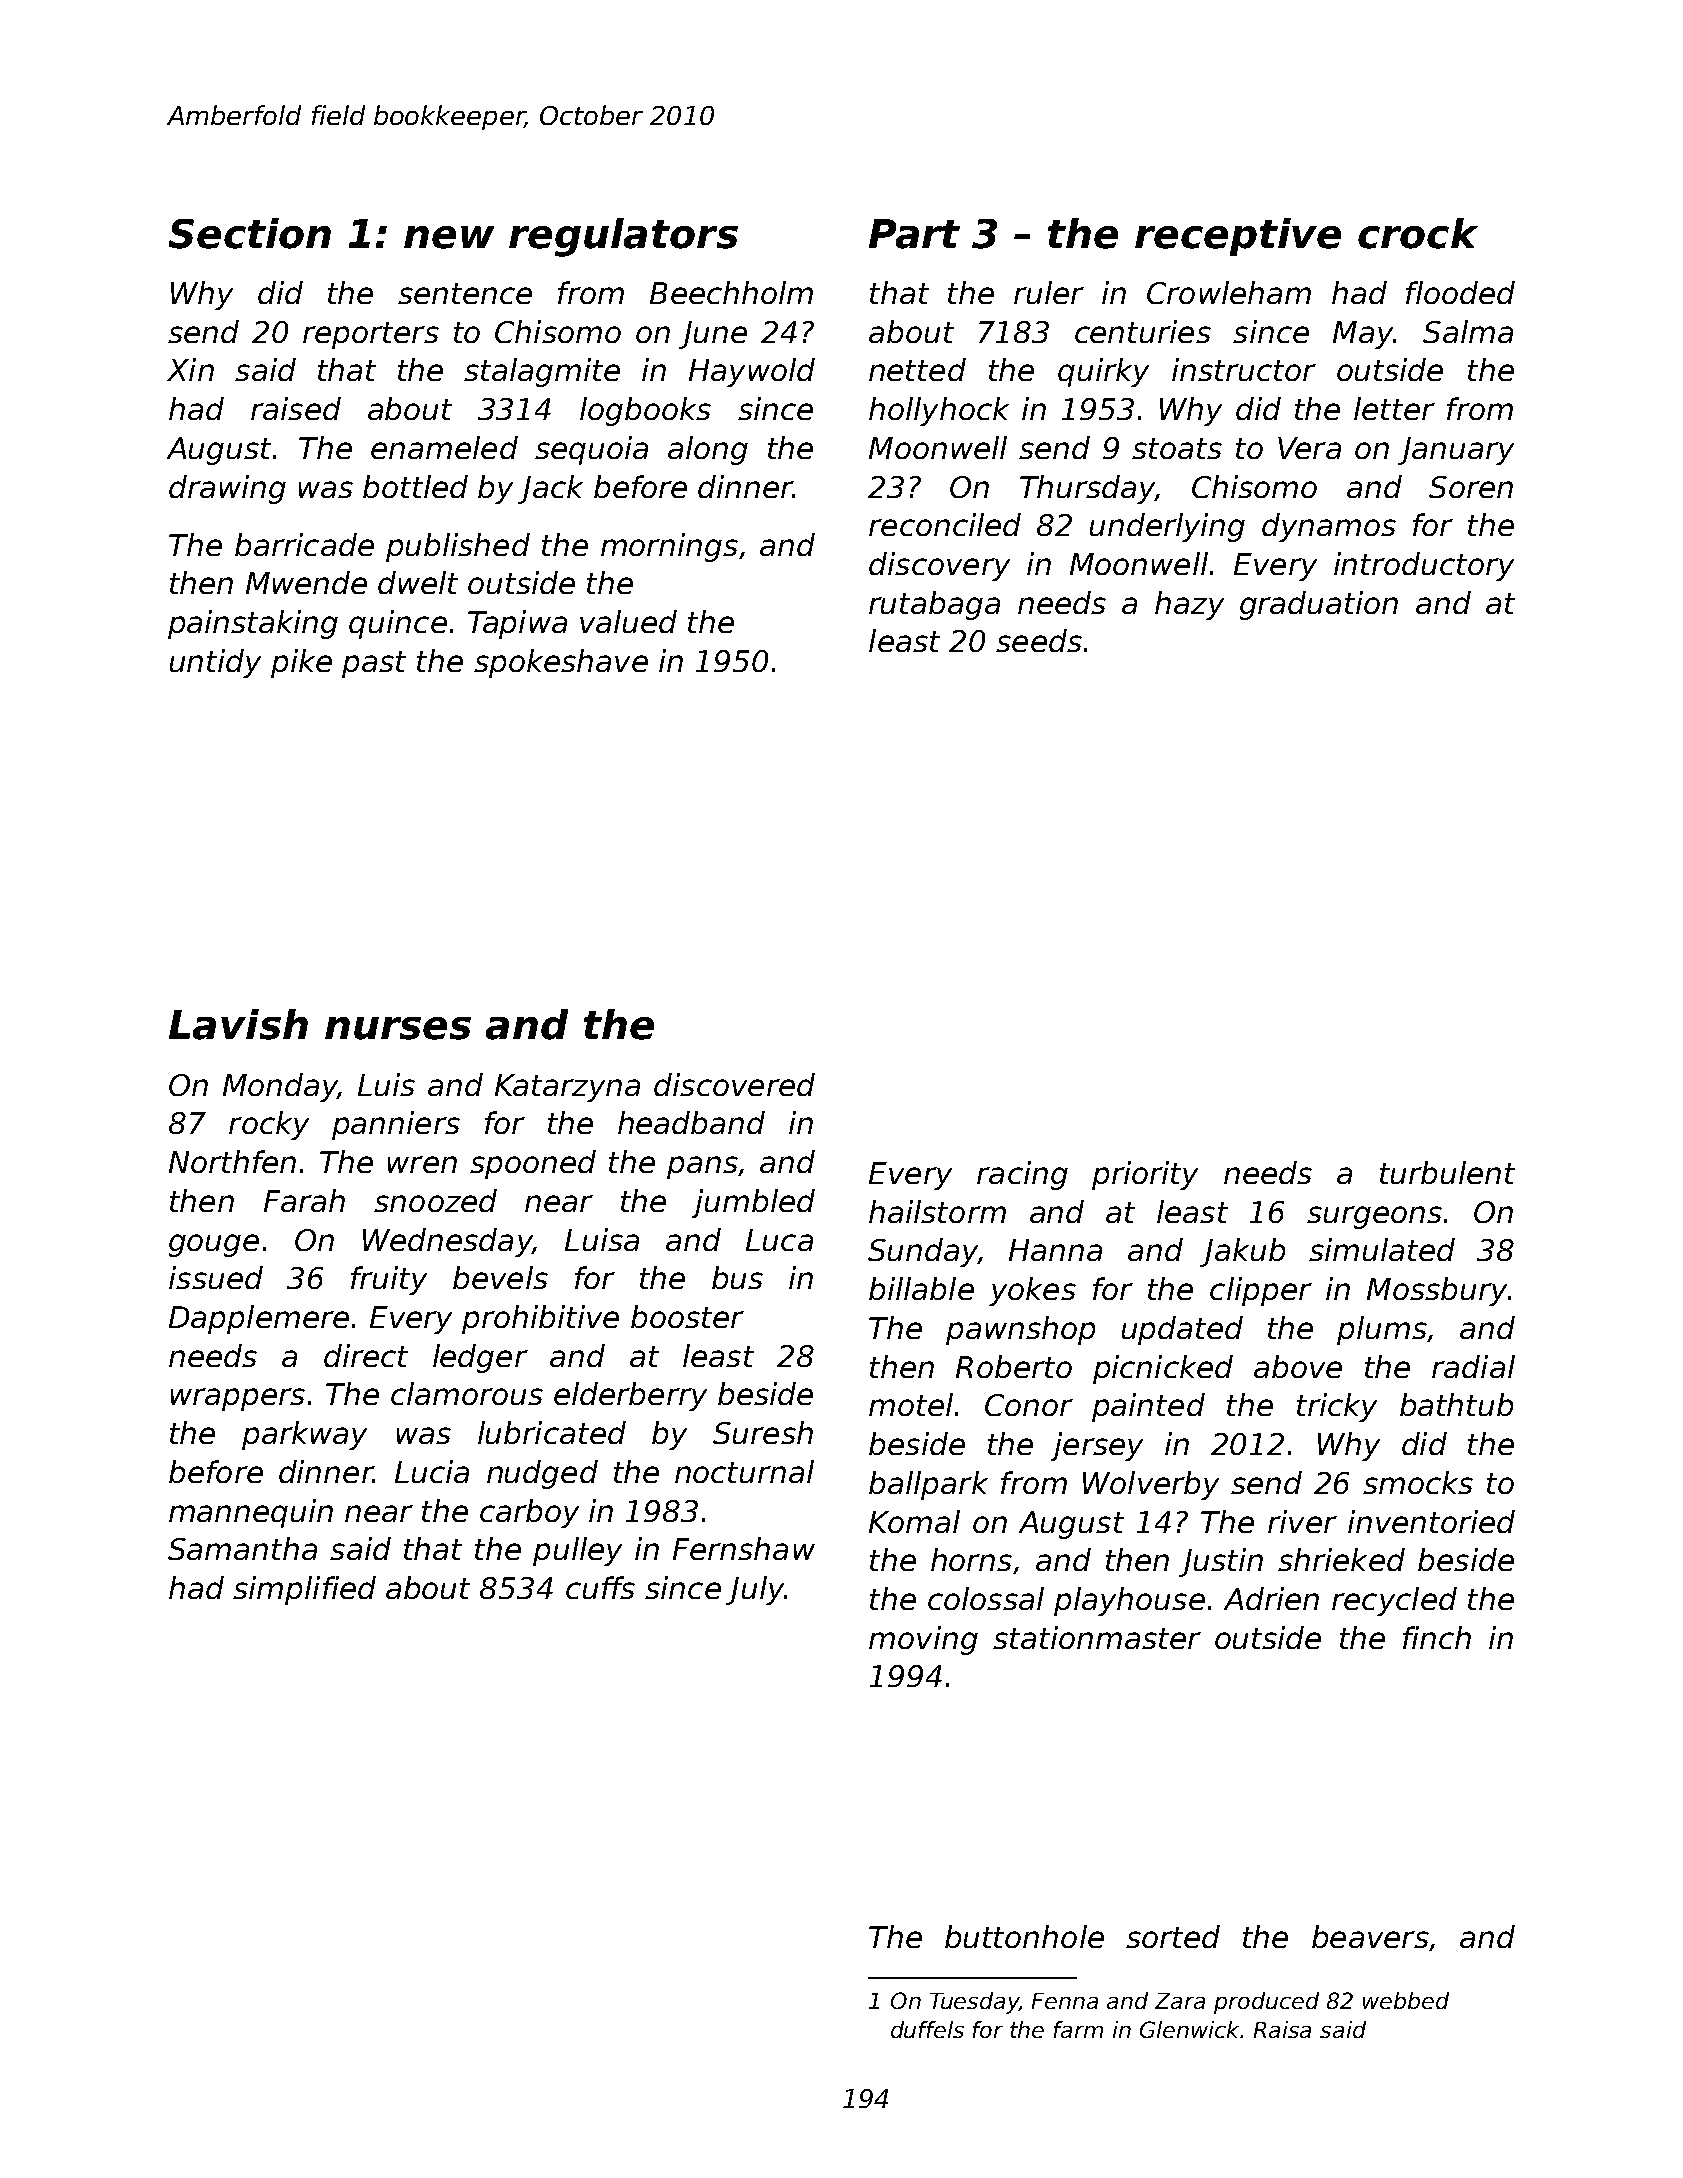 The image size is (1683, 2178). What do you see at coordinates (250, 233) in the screenshot?
I see `Section` at bounding box center [250, 233].
